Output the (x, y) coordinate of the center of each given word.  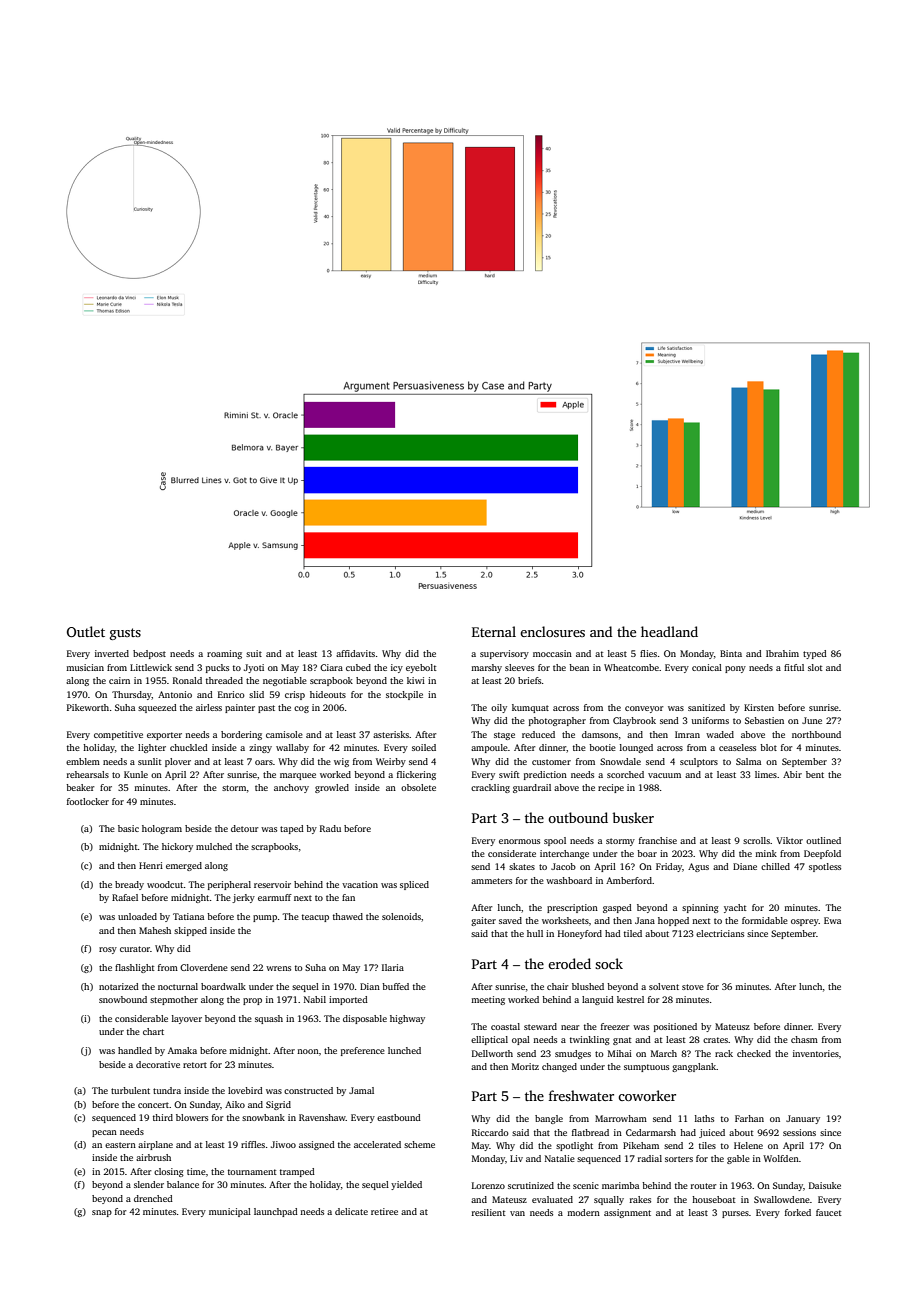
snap (102, 1213)
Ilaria (393, 967)
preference (363, 1051)
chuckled (189, 747)
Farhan (749, 1118)
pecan (104, 1133)
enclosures (552, 631)
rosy (108, 950)
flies (648, 653)
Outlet (86, 631)
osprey (805, 922)
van (517, 1213)
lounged (636, 748)
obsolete (418, 787)
